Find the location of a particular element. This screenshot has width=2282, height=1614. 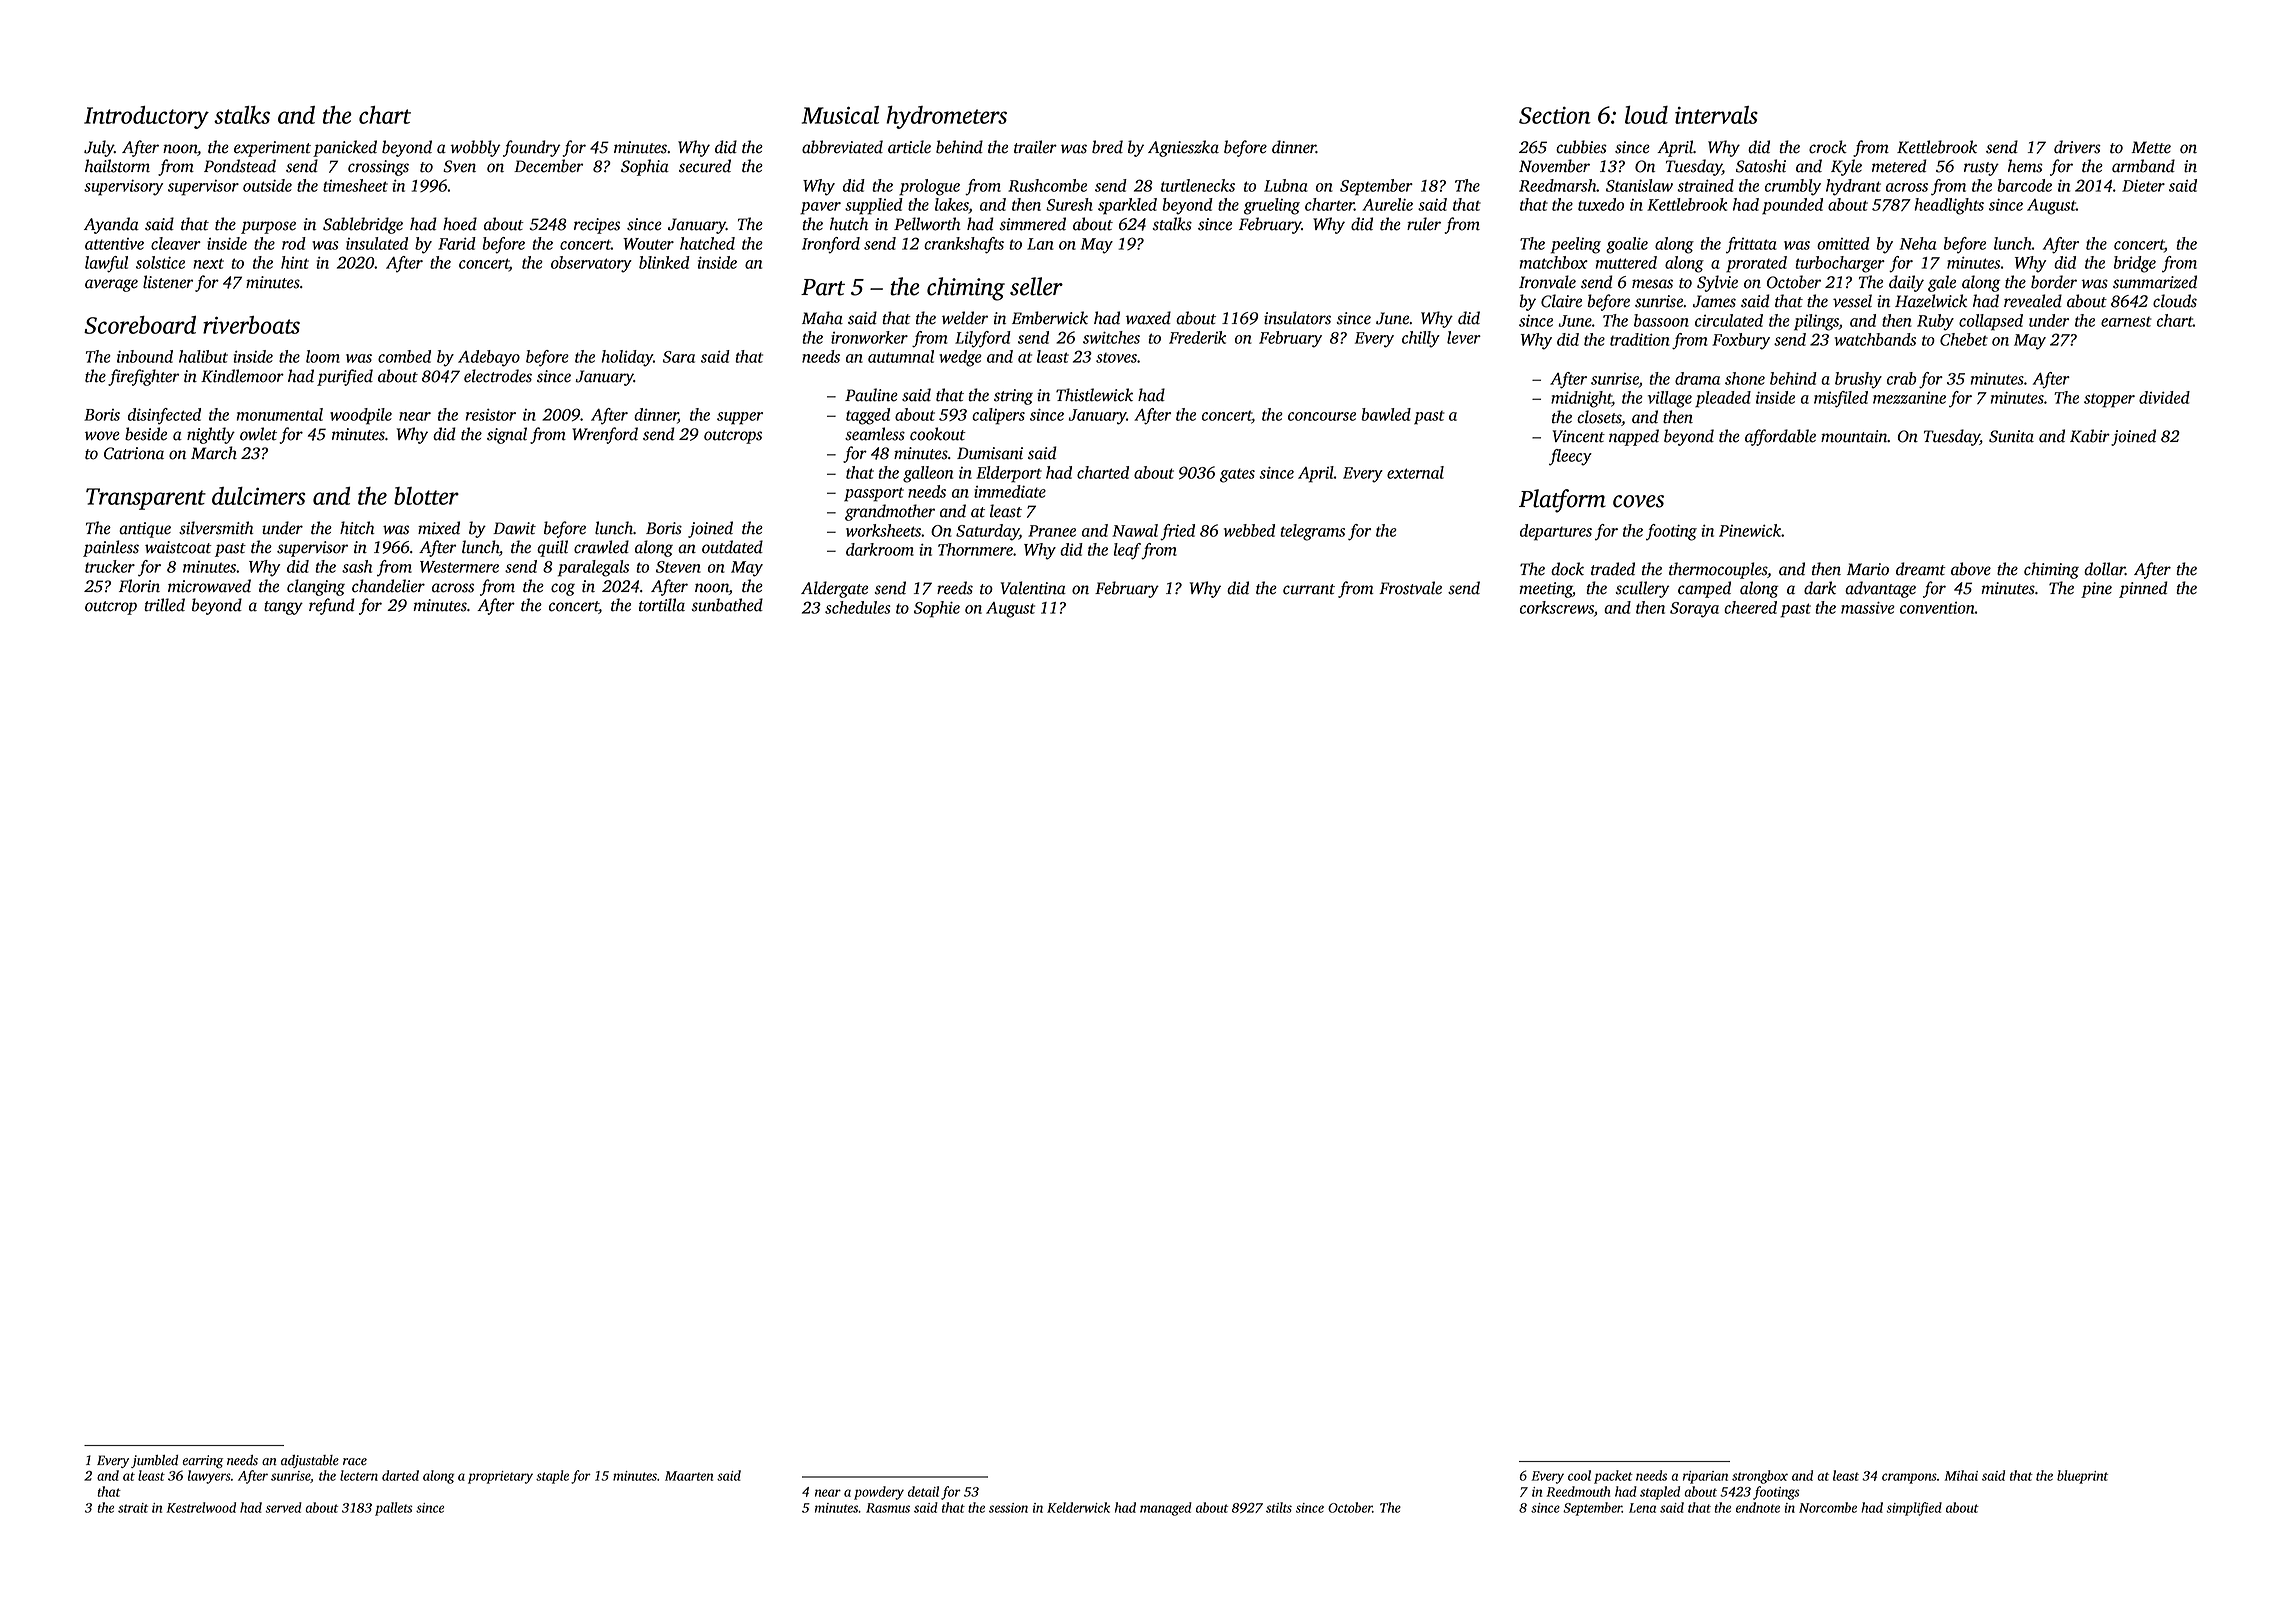

barcode is located at coordinates (2024, 185).
